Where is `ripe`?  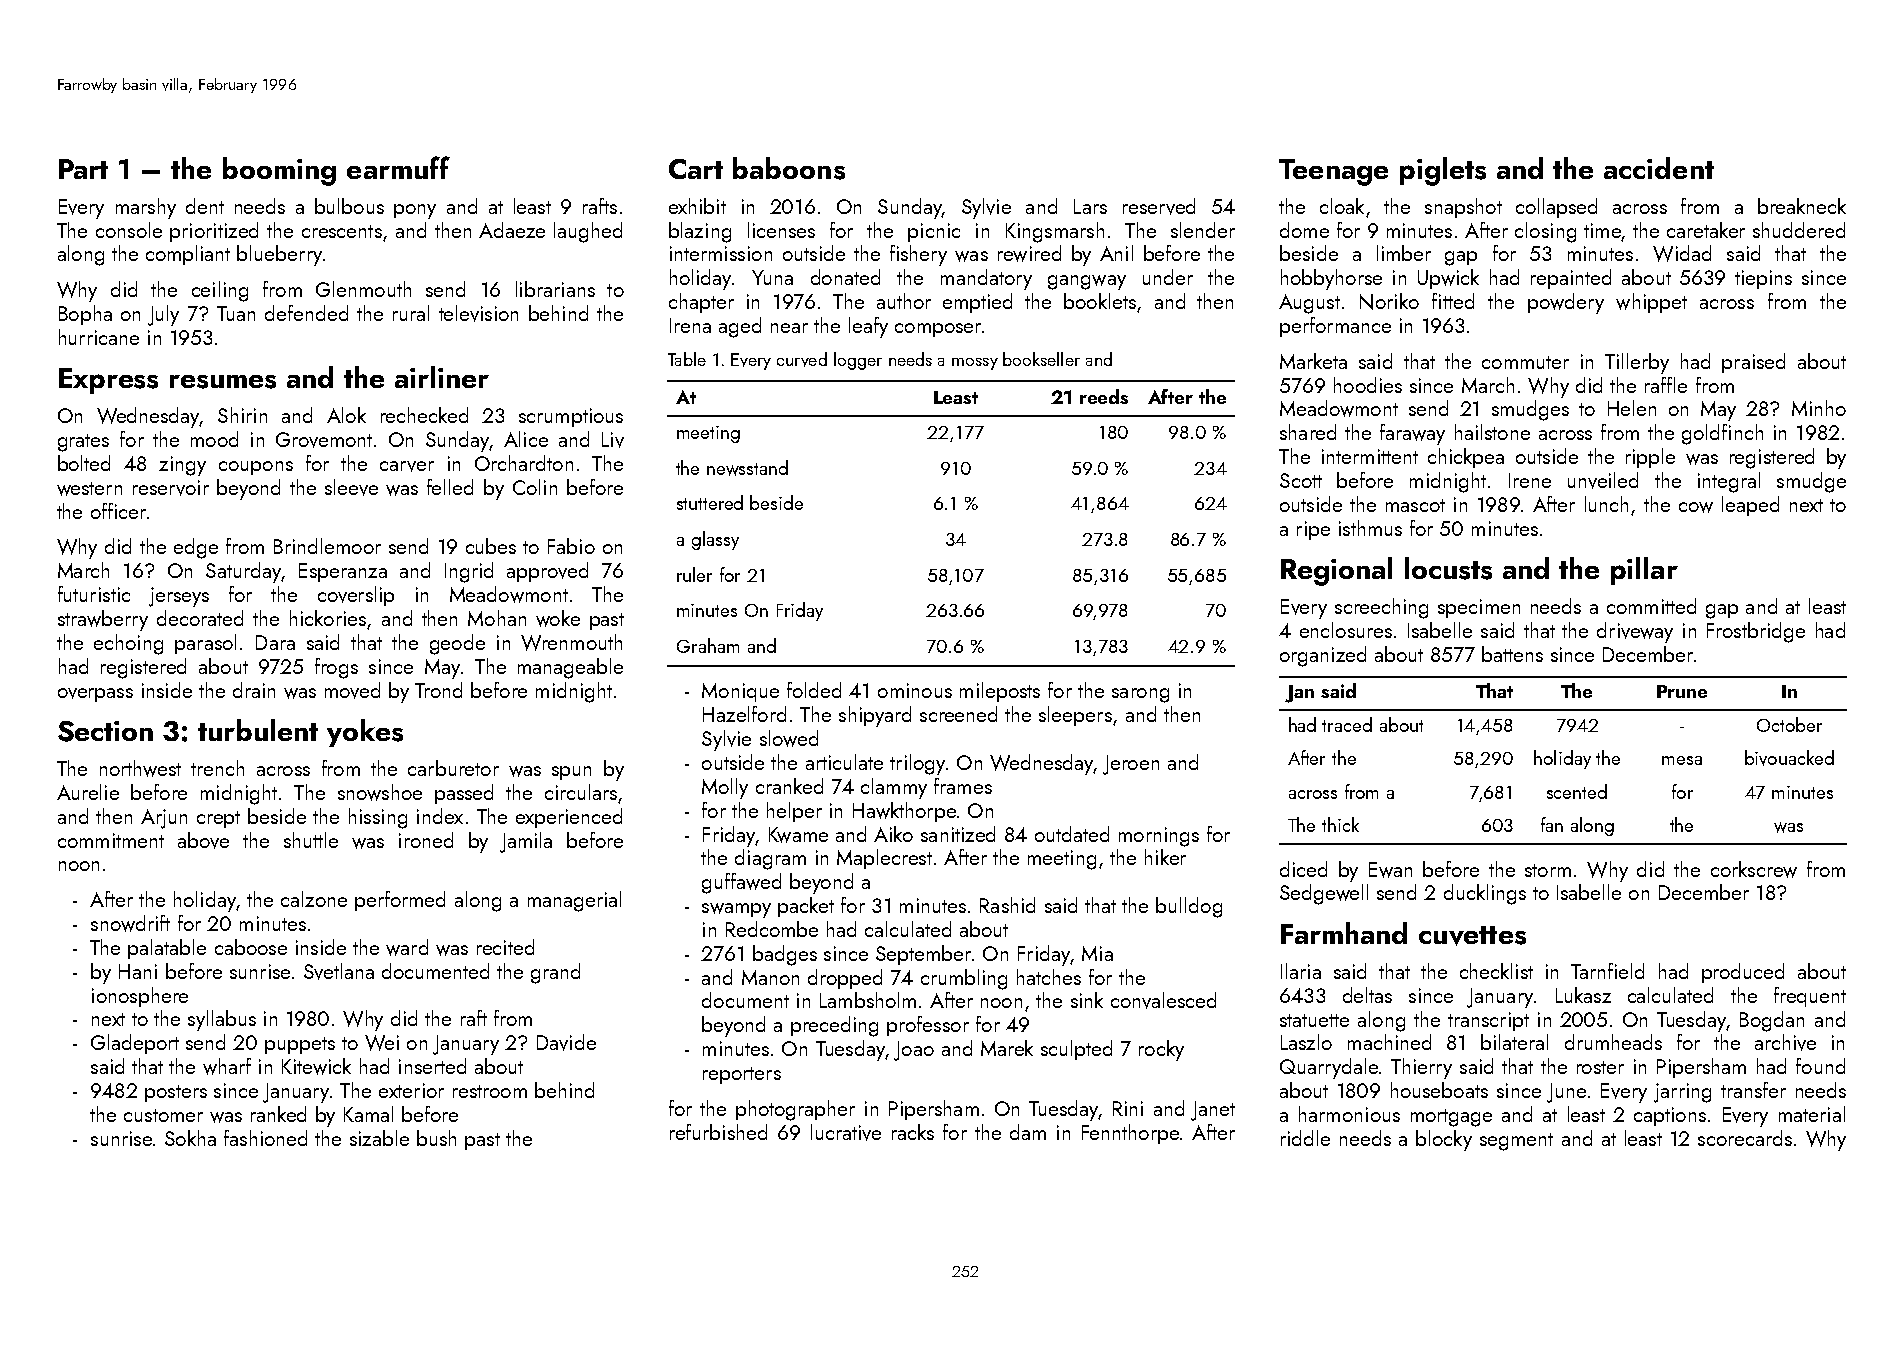
ripe is located at coordinates (1313, 530).
